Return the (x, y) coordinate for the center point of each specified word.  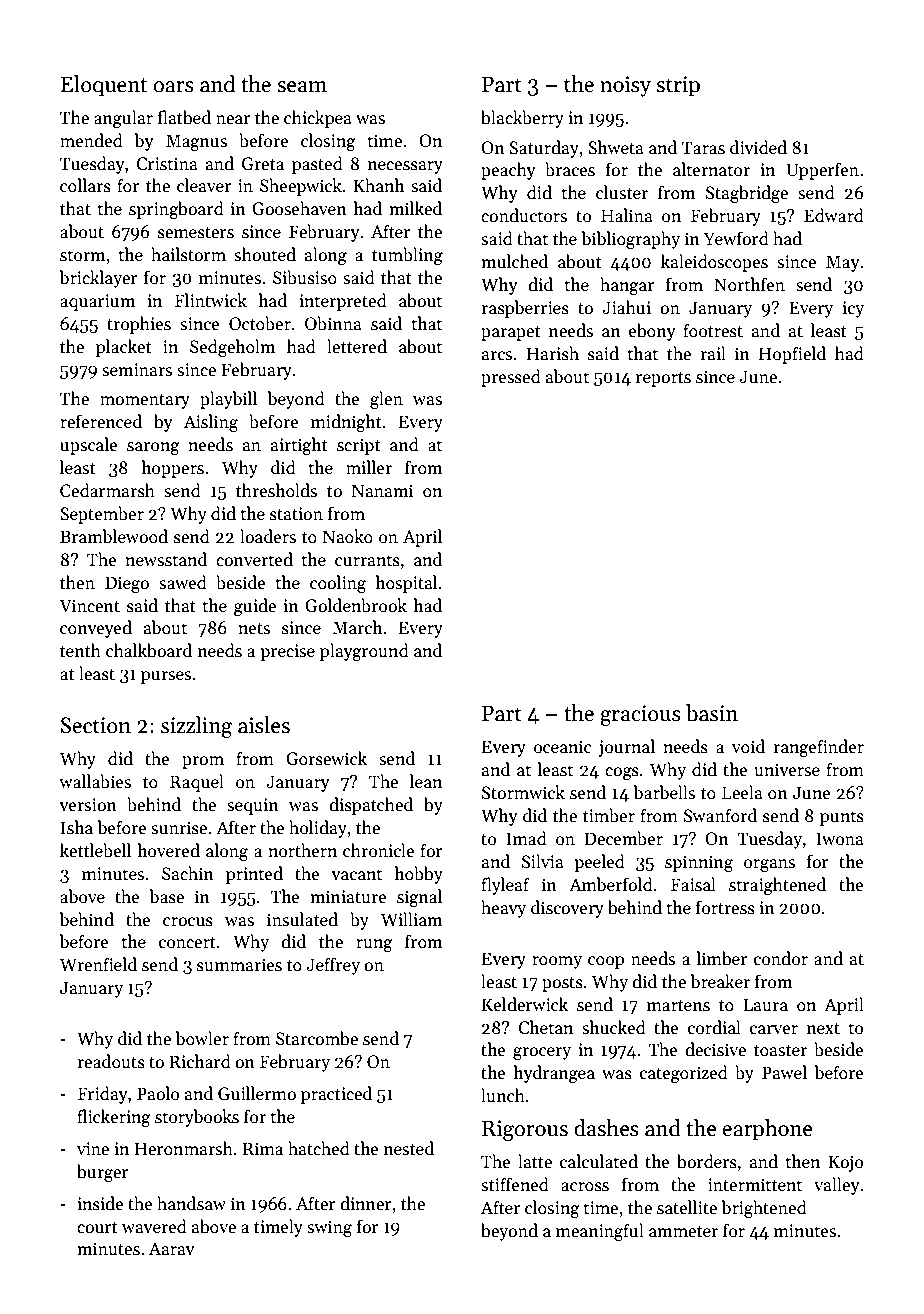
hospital (406, 584)
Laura (765, 1005)
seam (302, 87)
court (97, 1228)
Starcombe (317, 1038)
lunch (503, 1095)
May (843, 263)
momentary (145, 401)
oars (173, 87)
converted (254, 559)
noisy (625, 86)
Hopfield (792, 355)
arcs (497, 356)
